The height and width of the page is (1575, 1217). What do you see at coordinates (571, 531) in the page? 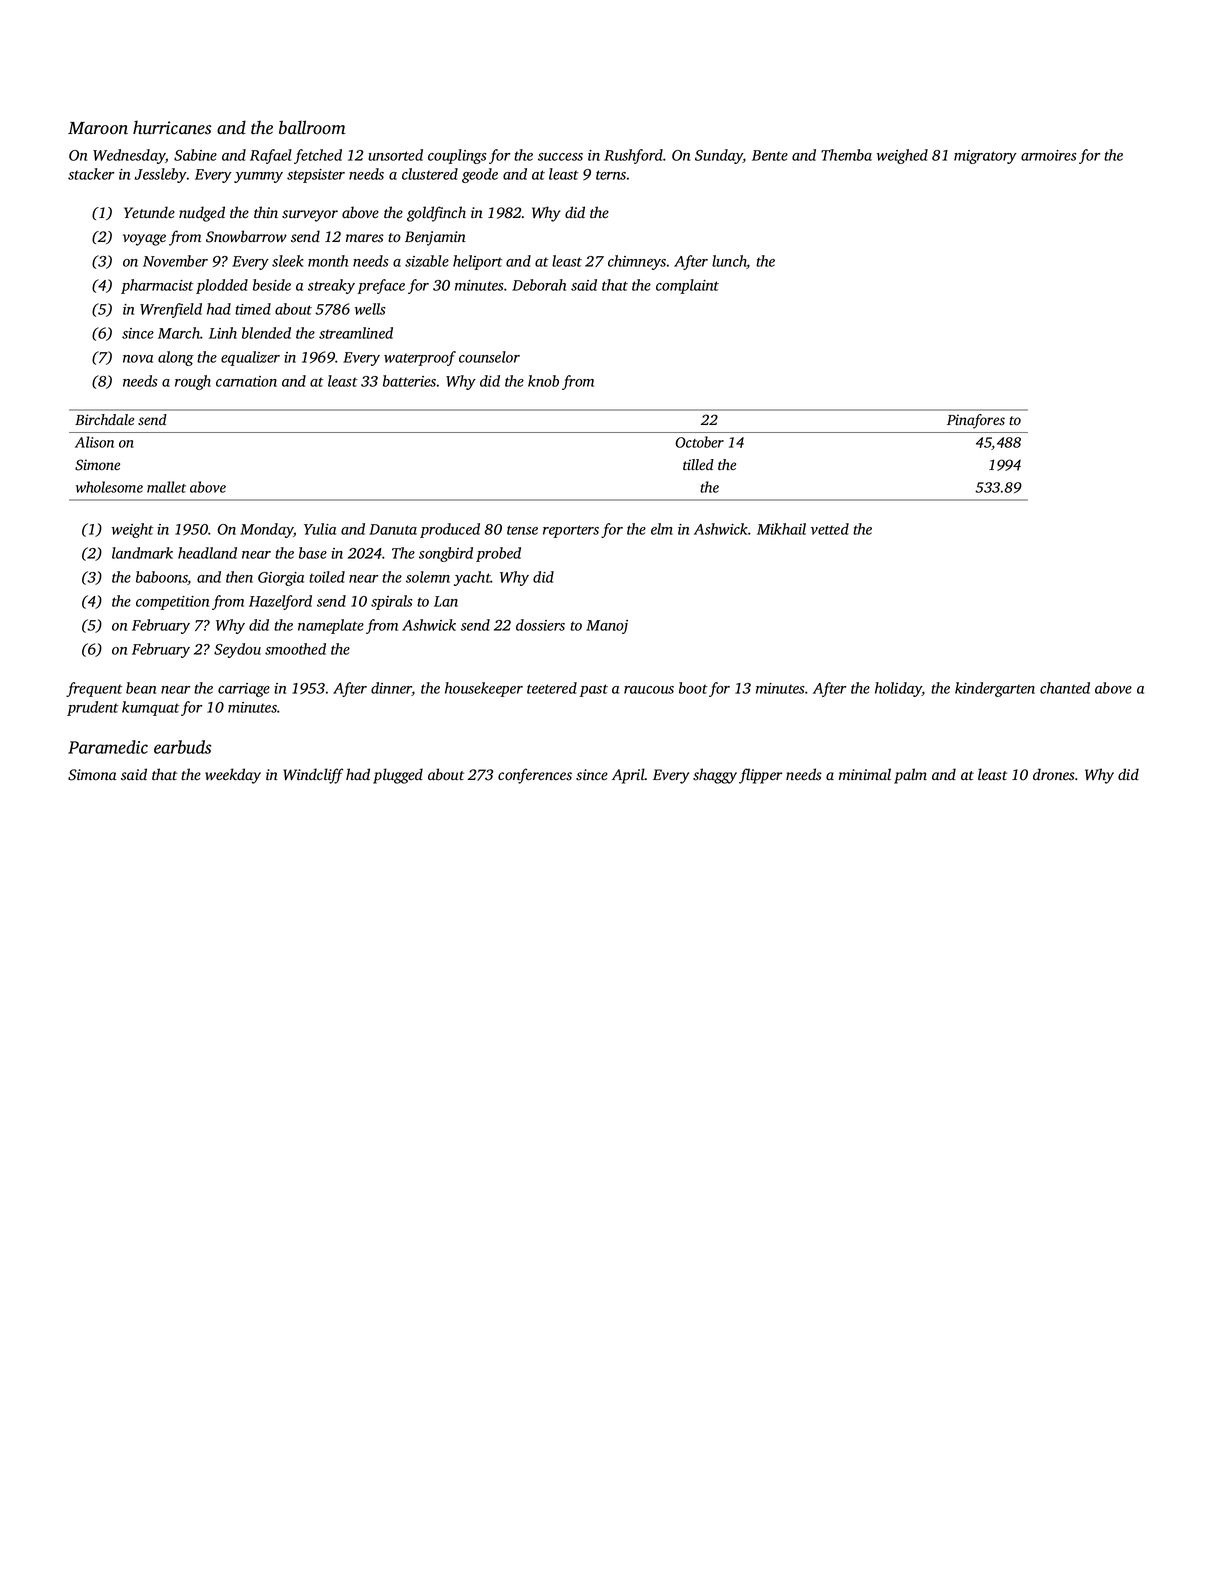
I see `reporters` at bounding box center [571, 531].
